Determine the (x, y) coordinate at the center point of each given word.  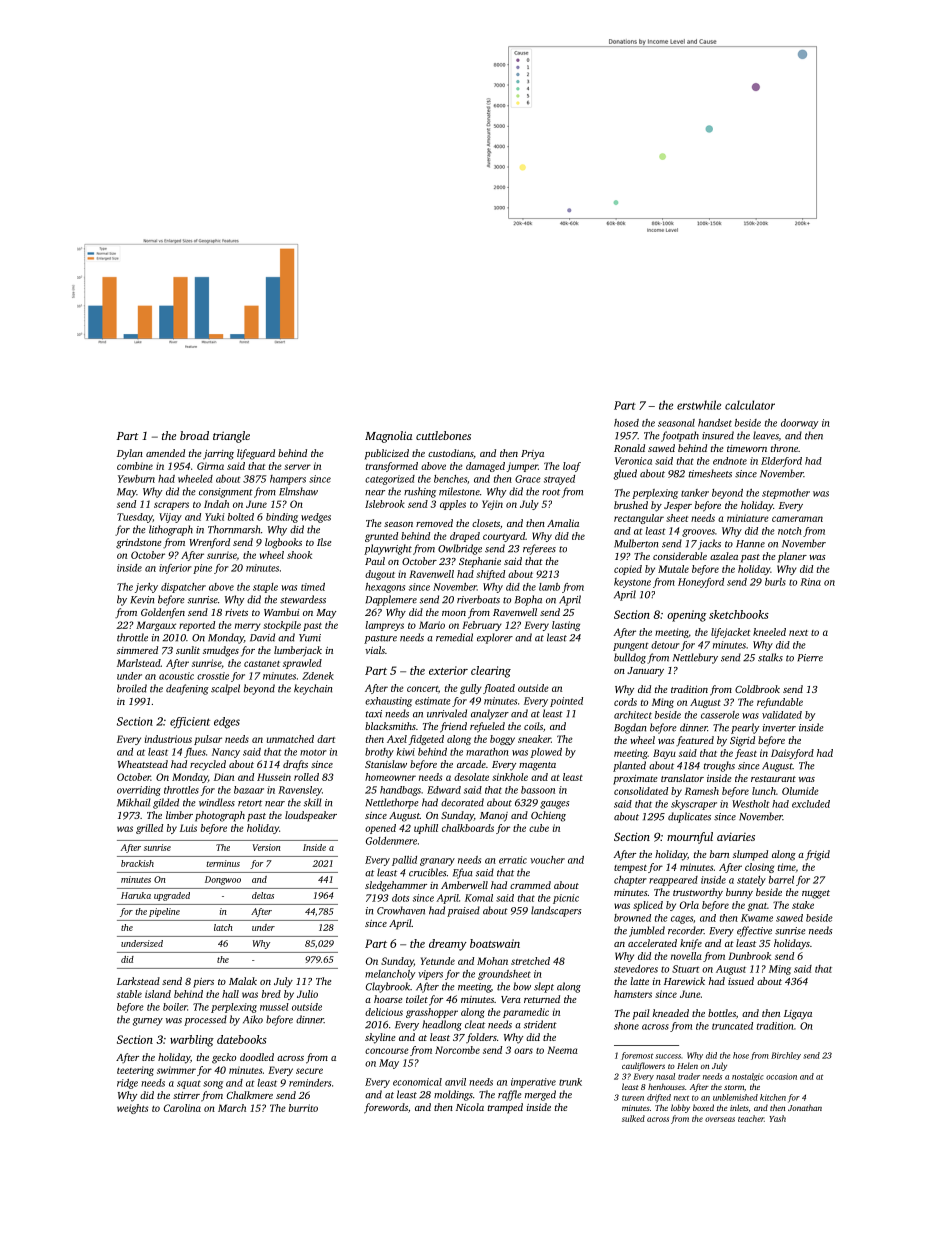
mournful (690, 838)
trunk (570, 1082)
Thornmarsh (234, 529)
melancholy (390, 975)
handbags (400, 791)
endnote (730, 461)
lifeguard (256, 454)
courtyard (504, 537)
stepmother (786, 494)
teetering (135, 1071)
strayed (559, 480)
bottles (722, 1013)
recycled (208, 765)
